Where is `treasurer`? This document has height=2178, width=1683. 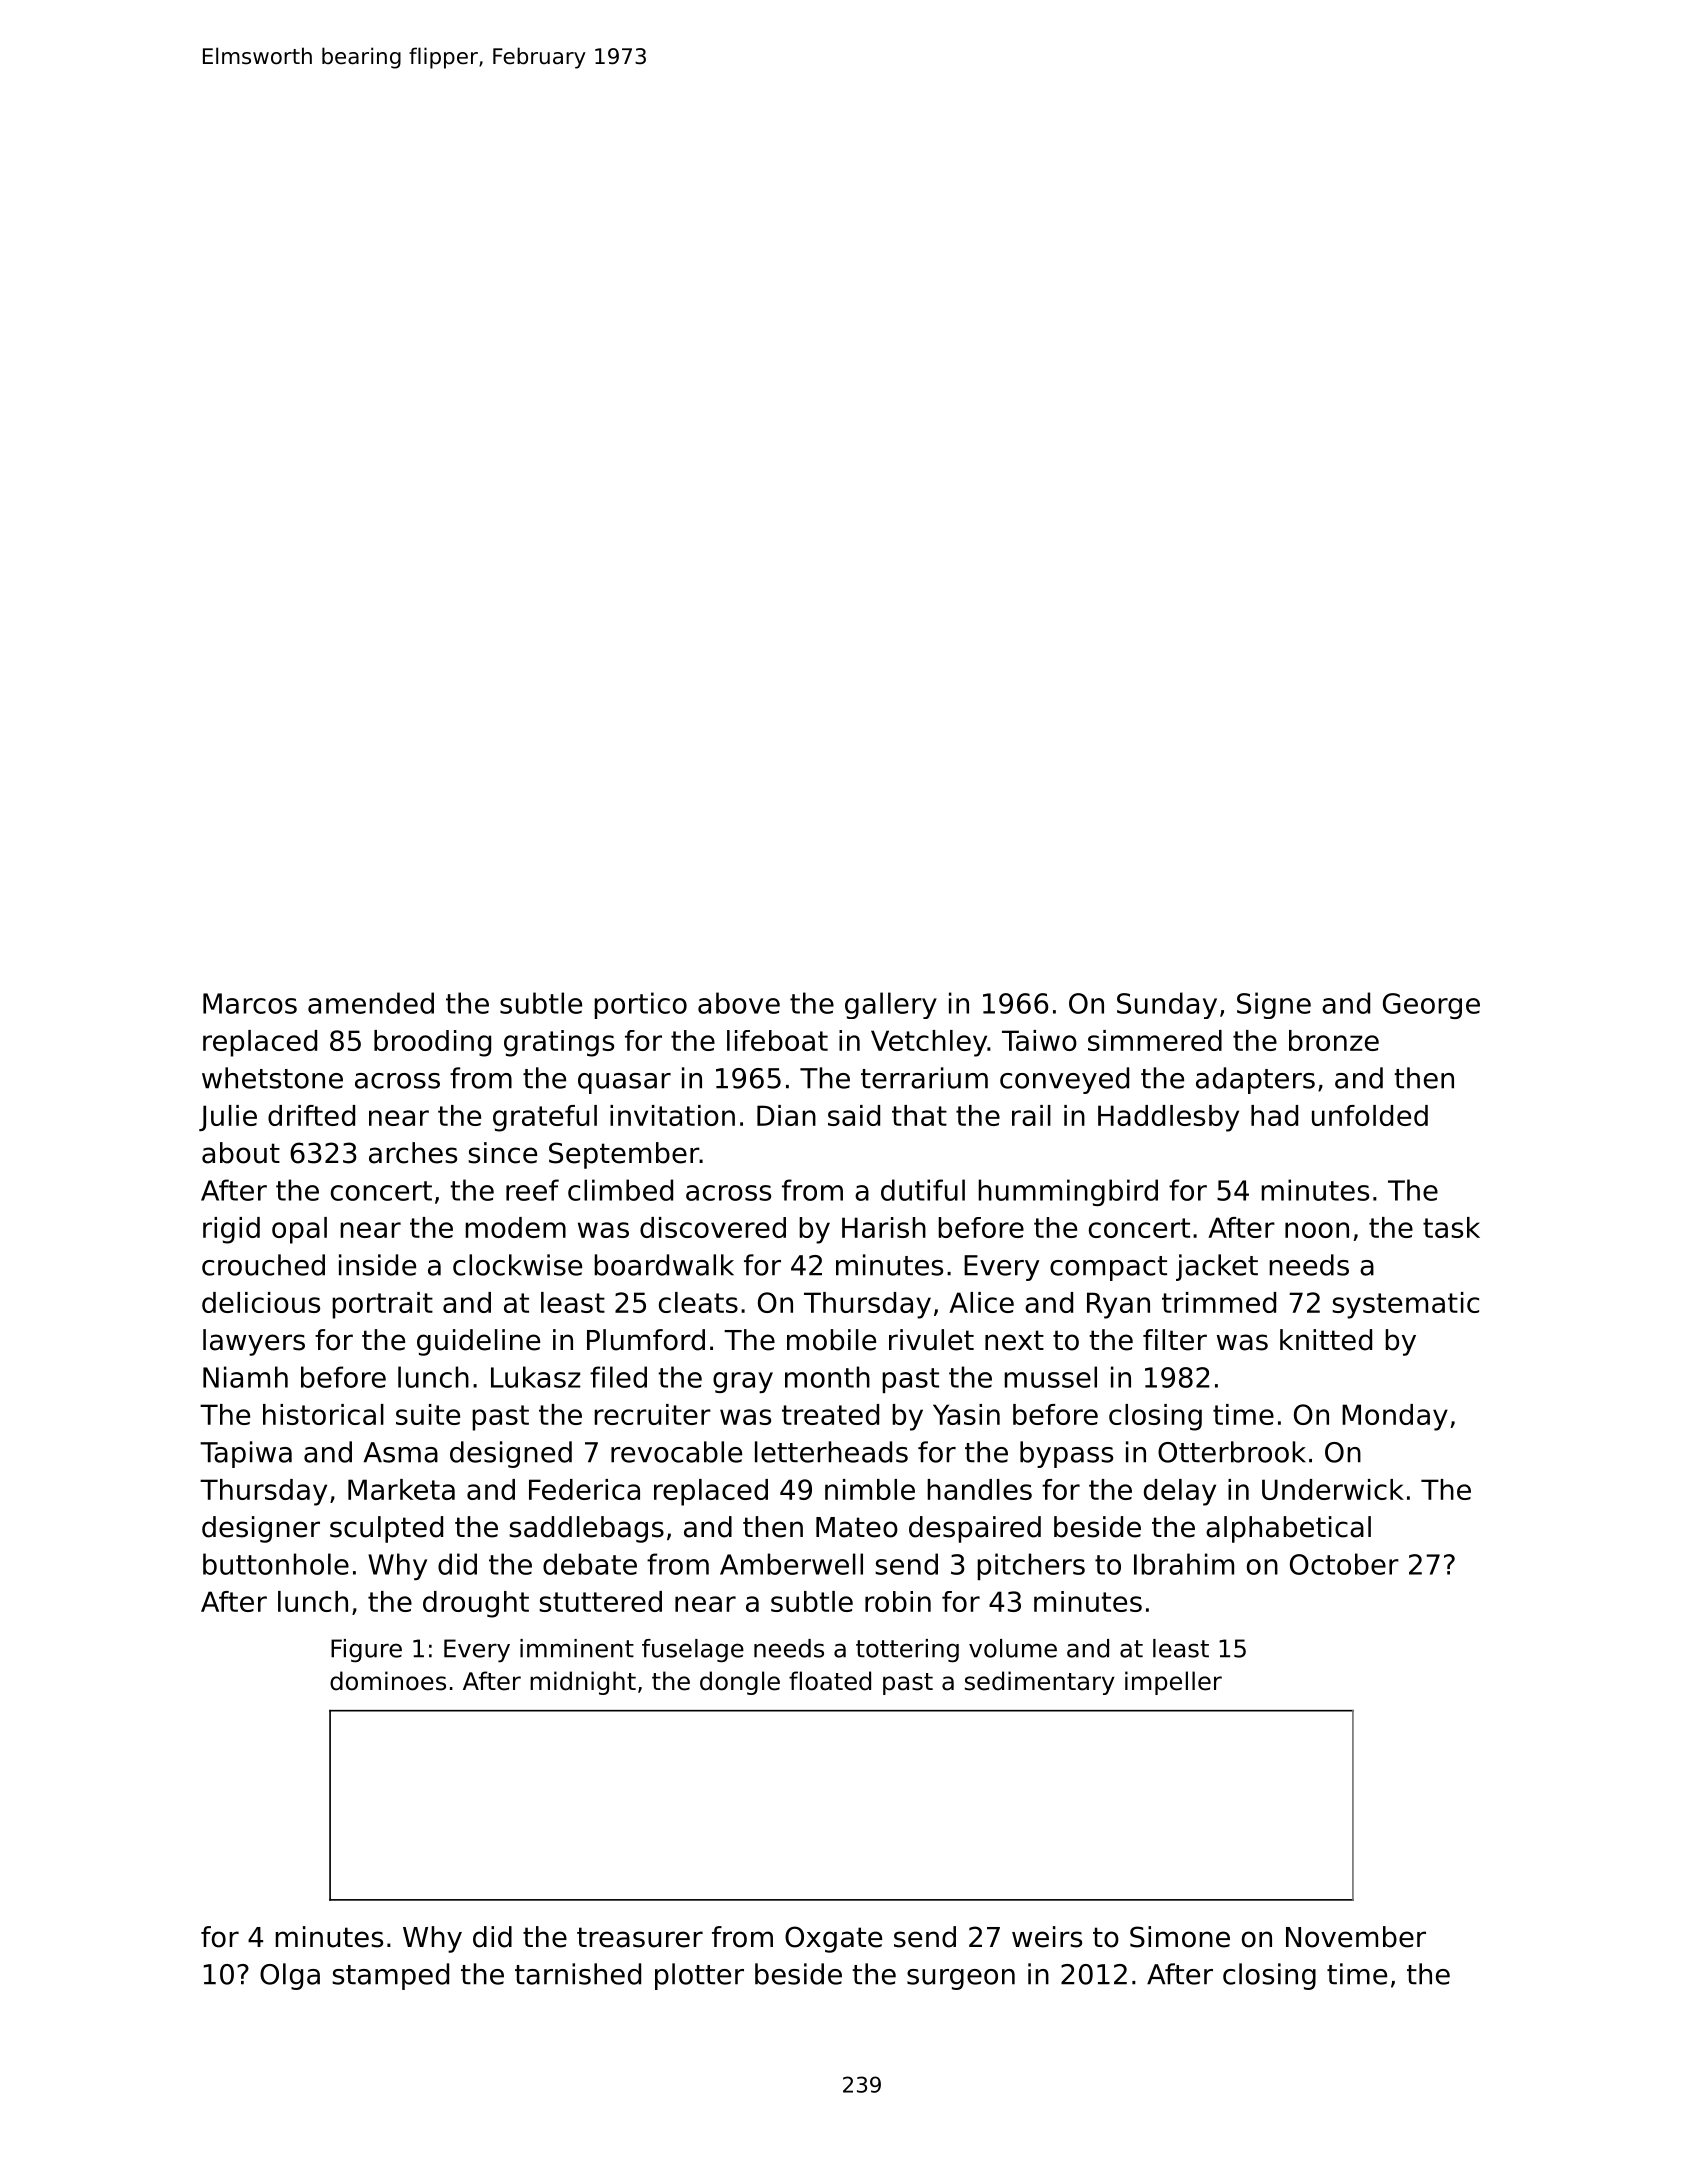
treasurer is located at coordinates (640, 1937).
